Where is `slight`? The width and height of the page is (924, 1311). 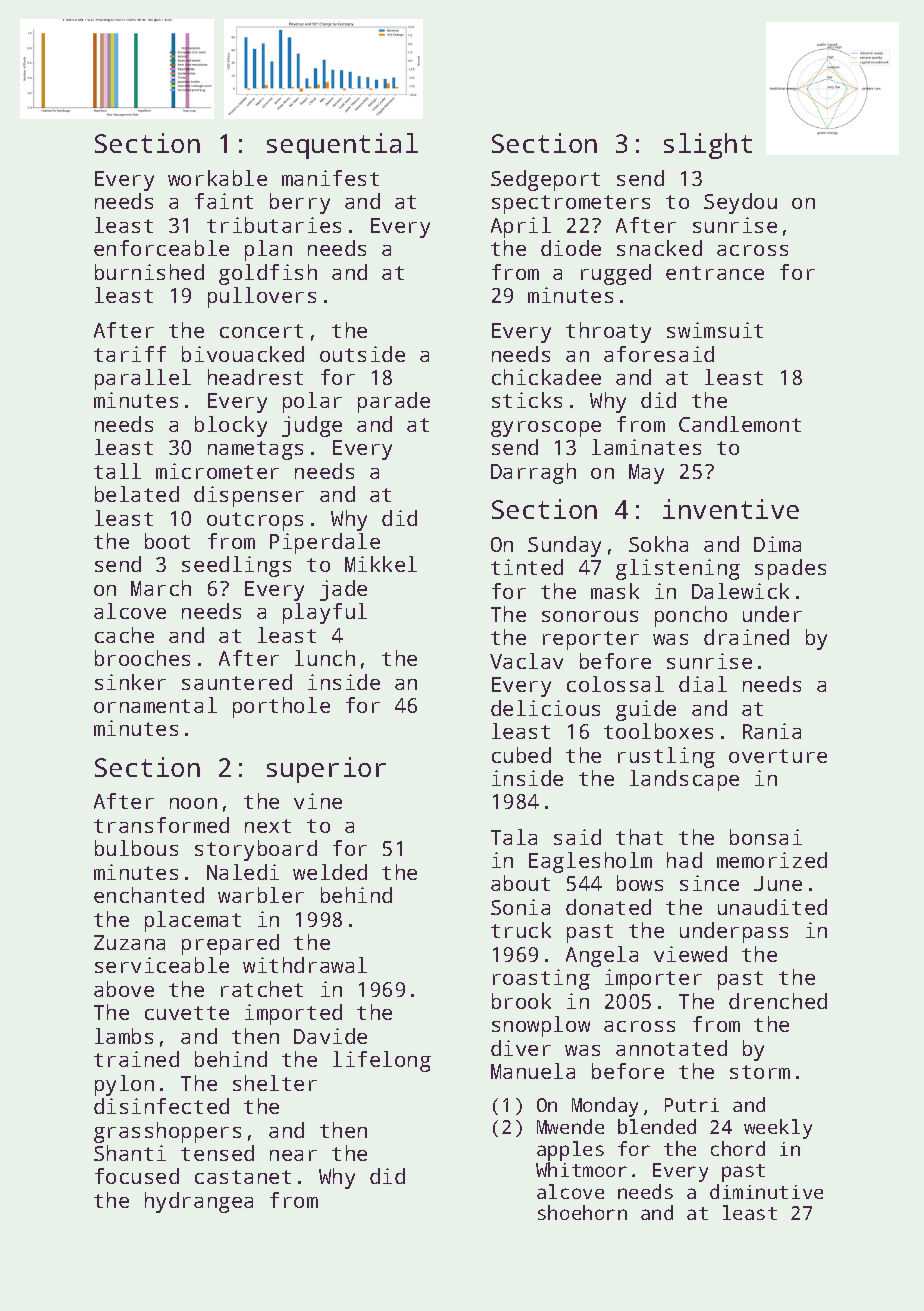
slight is located at coordinates (708, 146).
